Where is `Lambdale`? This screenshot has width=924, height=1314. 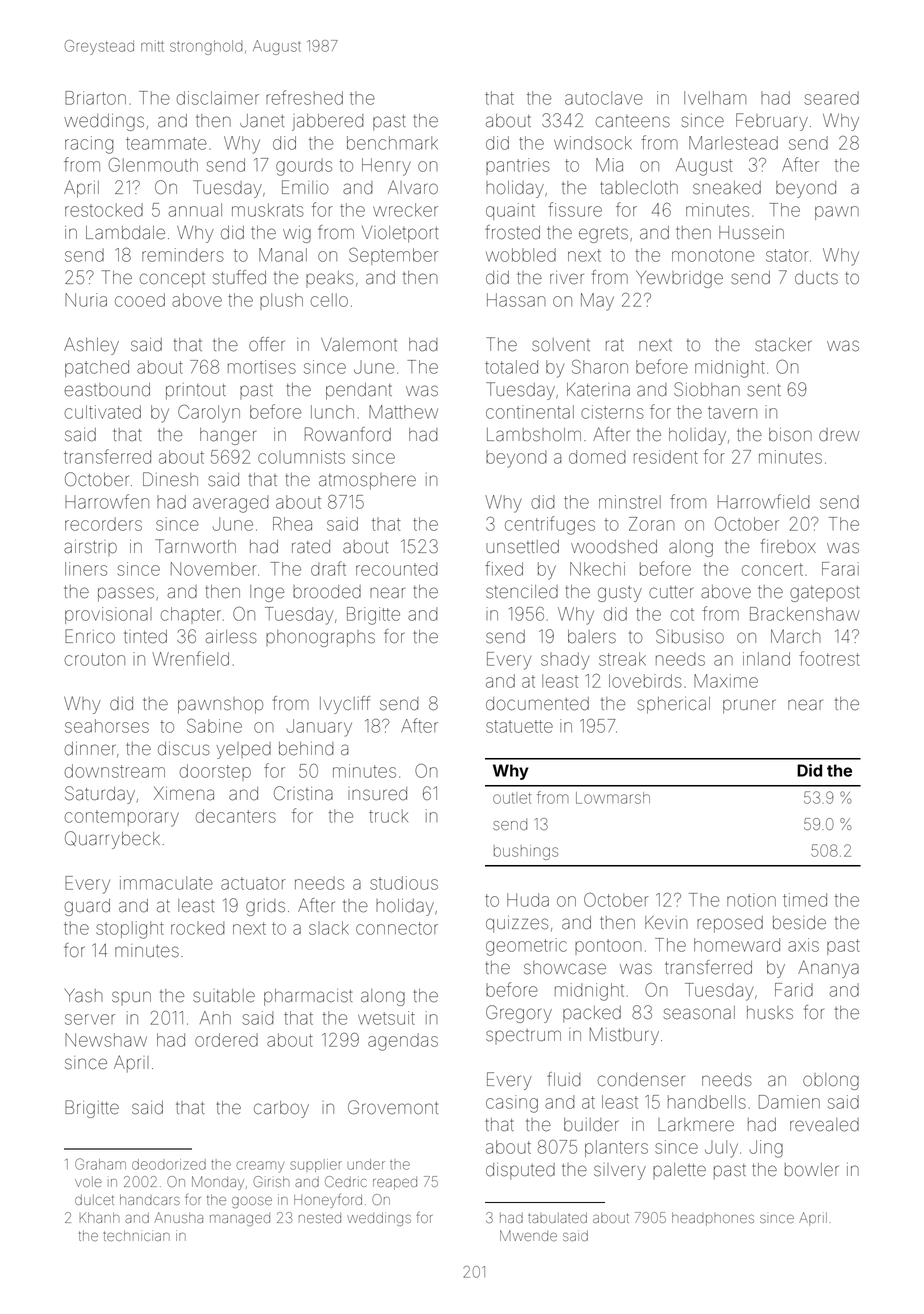
Lambdale is located at coordinates (125, 233).
